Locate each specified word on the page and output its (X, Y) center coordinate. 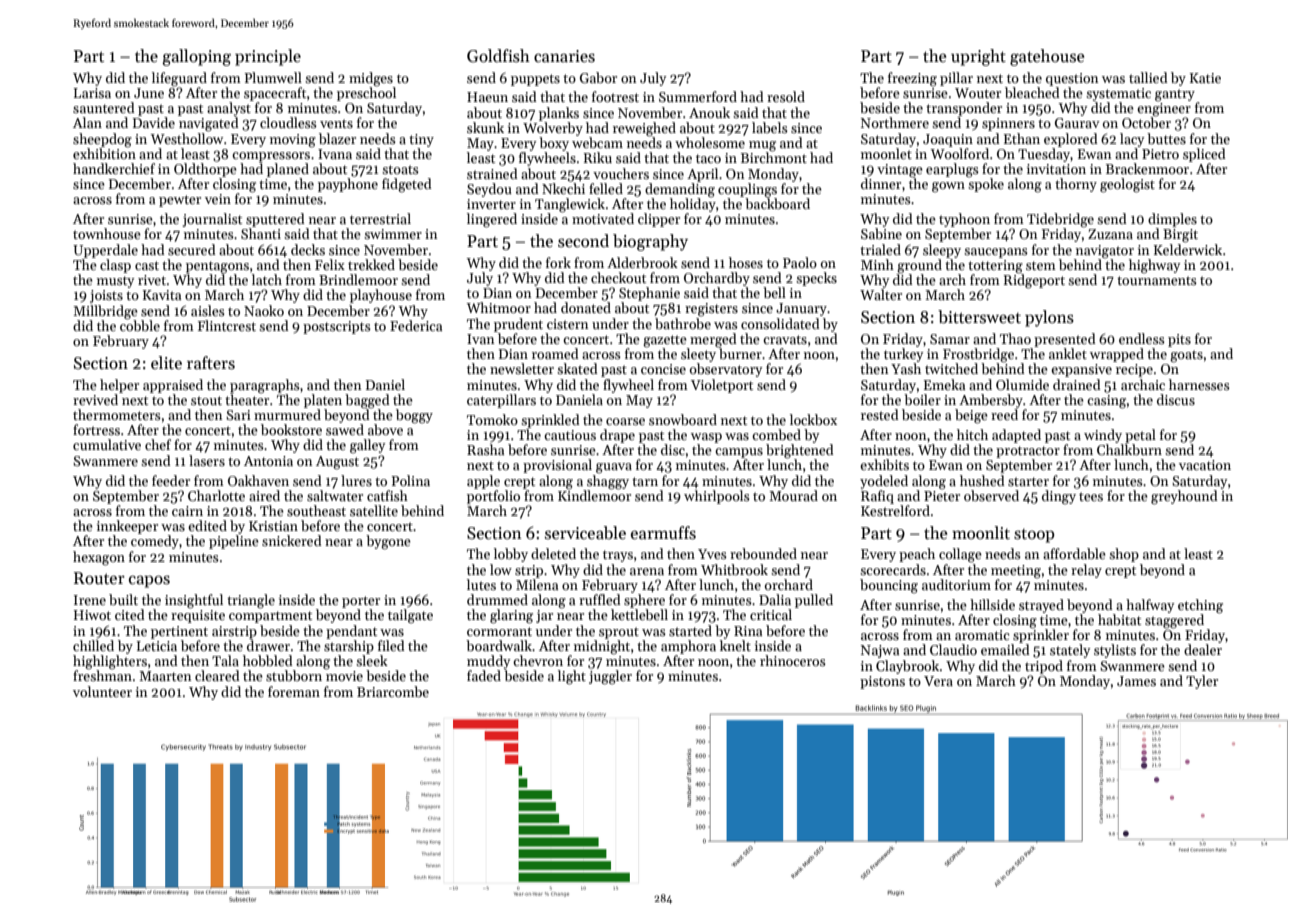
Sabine (881, 233)
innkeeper (127, 527)
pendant (351, 632)
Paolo (800, 262)
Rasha (485, 449)
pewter (180, 201)
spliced (1204, 155)
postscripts (337, 327)
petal (1140, 436)
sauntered (104, 107)
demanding (680, 190)
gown (948, 187)
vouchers (621, 173)
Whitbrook (734, 569)
